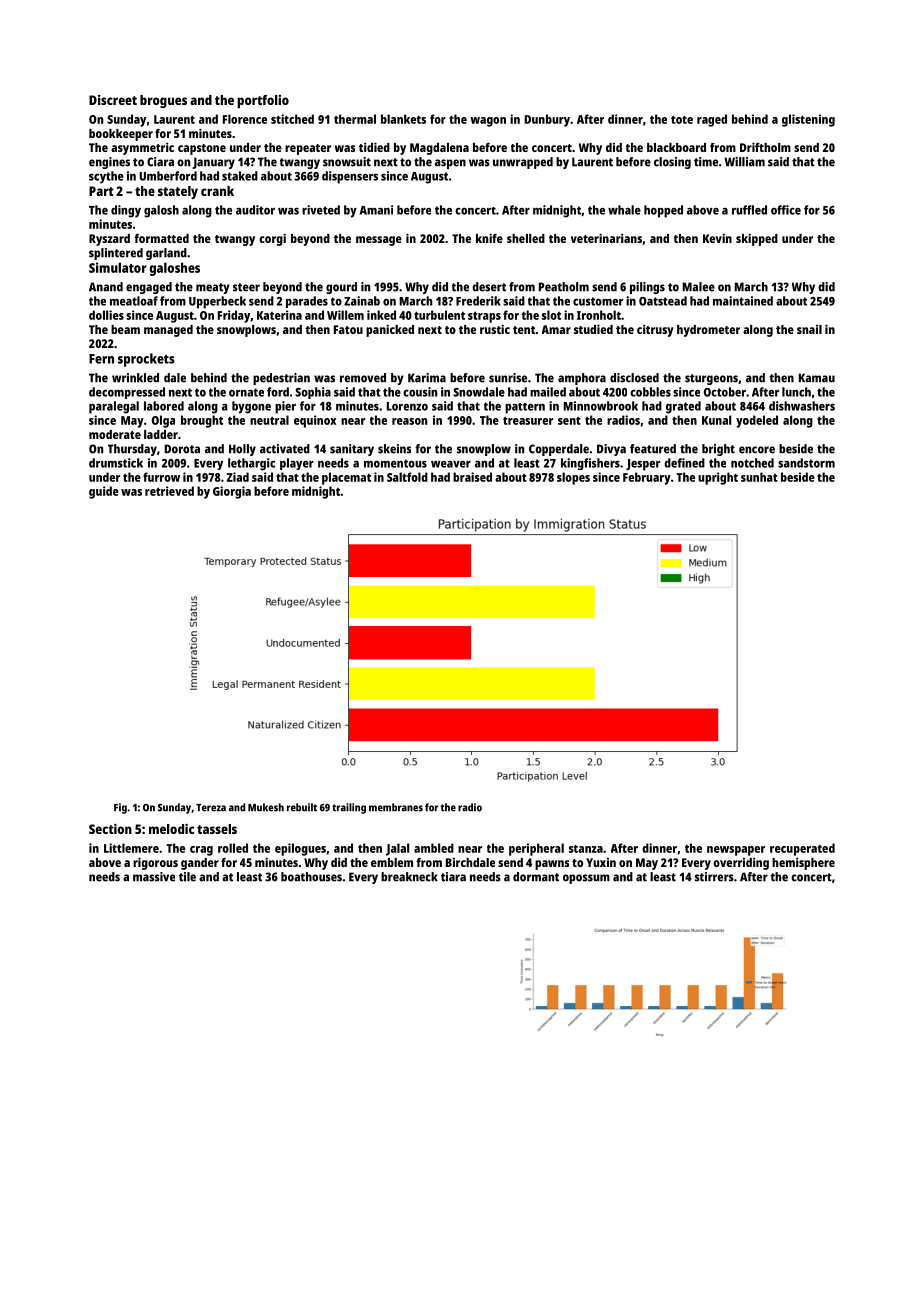  I want to click on Mukesh, so click(266, 807).
